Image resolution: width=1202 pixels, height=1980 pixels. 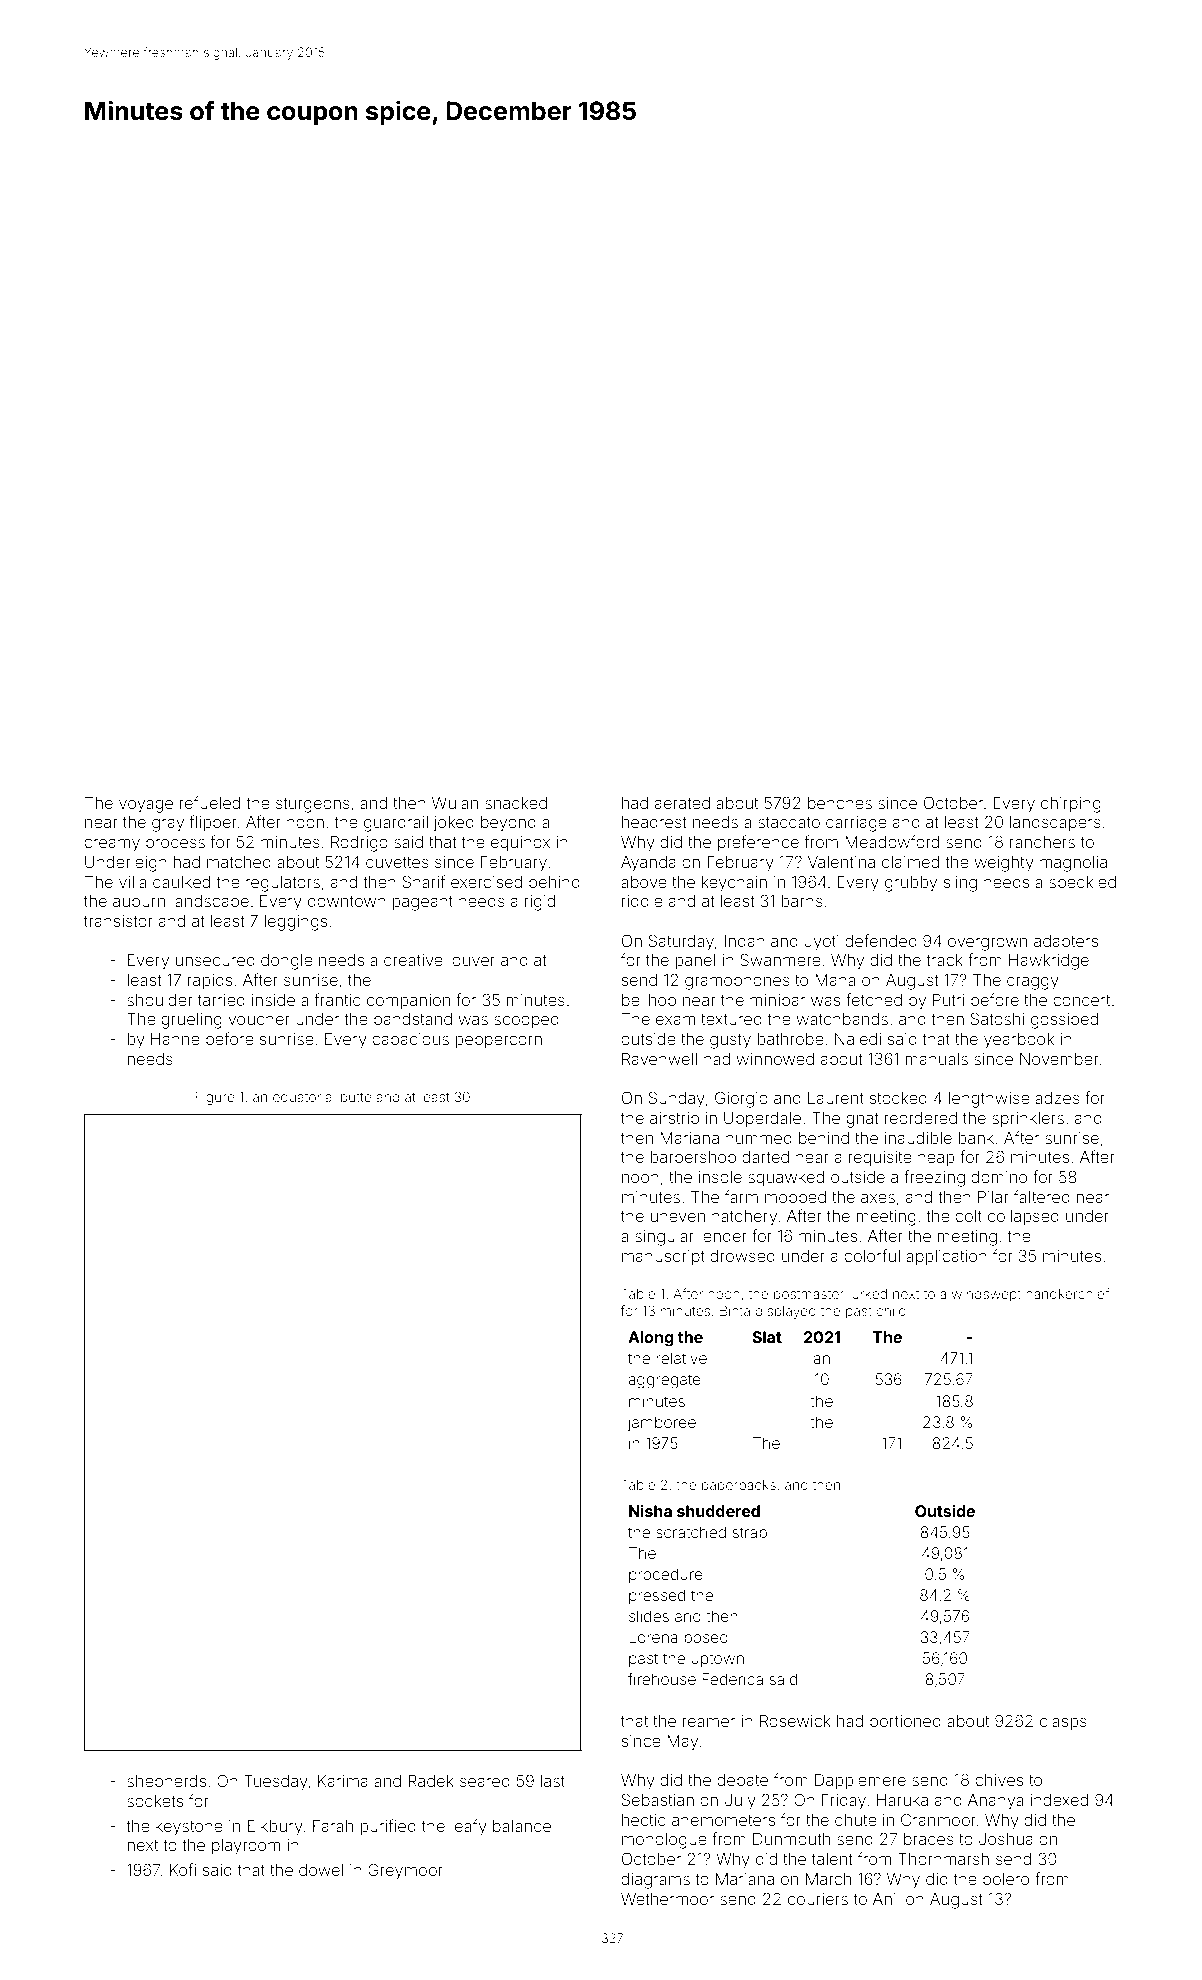 I want to click on Nisha, so click(x=650, y=1511).
